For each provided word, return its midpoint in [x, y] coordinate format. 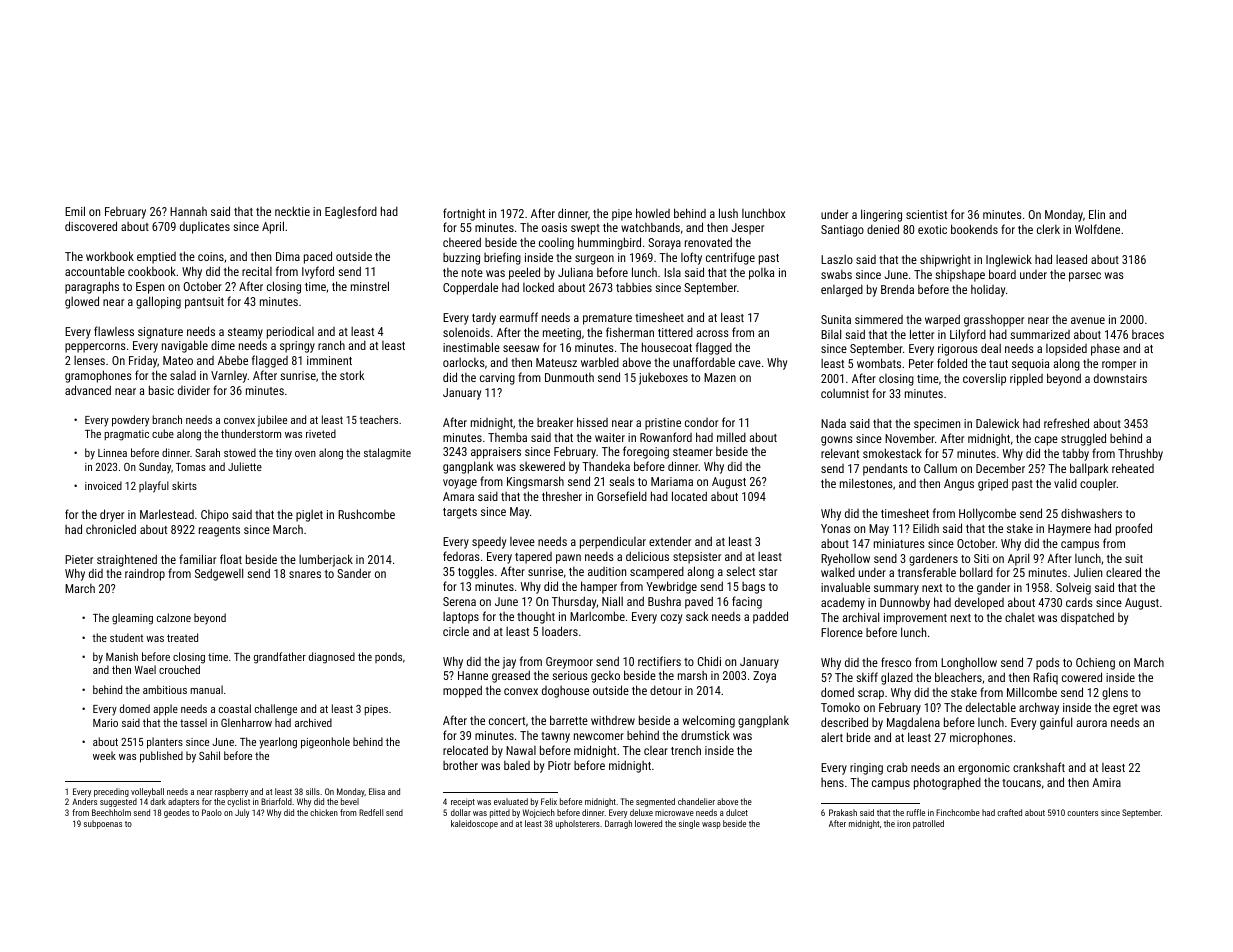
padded [770, 617]
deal [991, 348]
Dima [288, 256]
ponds [388, 657]
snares [305, 574]
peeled [524, 273]
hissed [592, 422]
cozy [671, 619]
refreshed [1066, 423]
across [712, 333]
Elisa [377, 791]
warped [942, 320]
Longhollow [969, 663]
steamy [245, 333]
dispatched [1087, 618]
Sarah [207, 452]
